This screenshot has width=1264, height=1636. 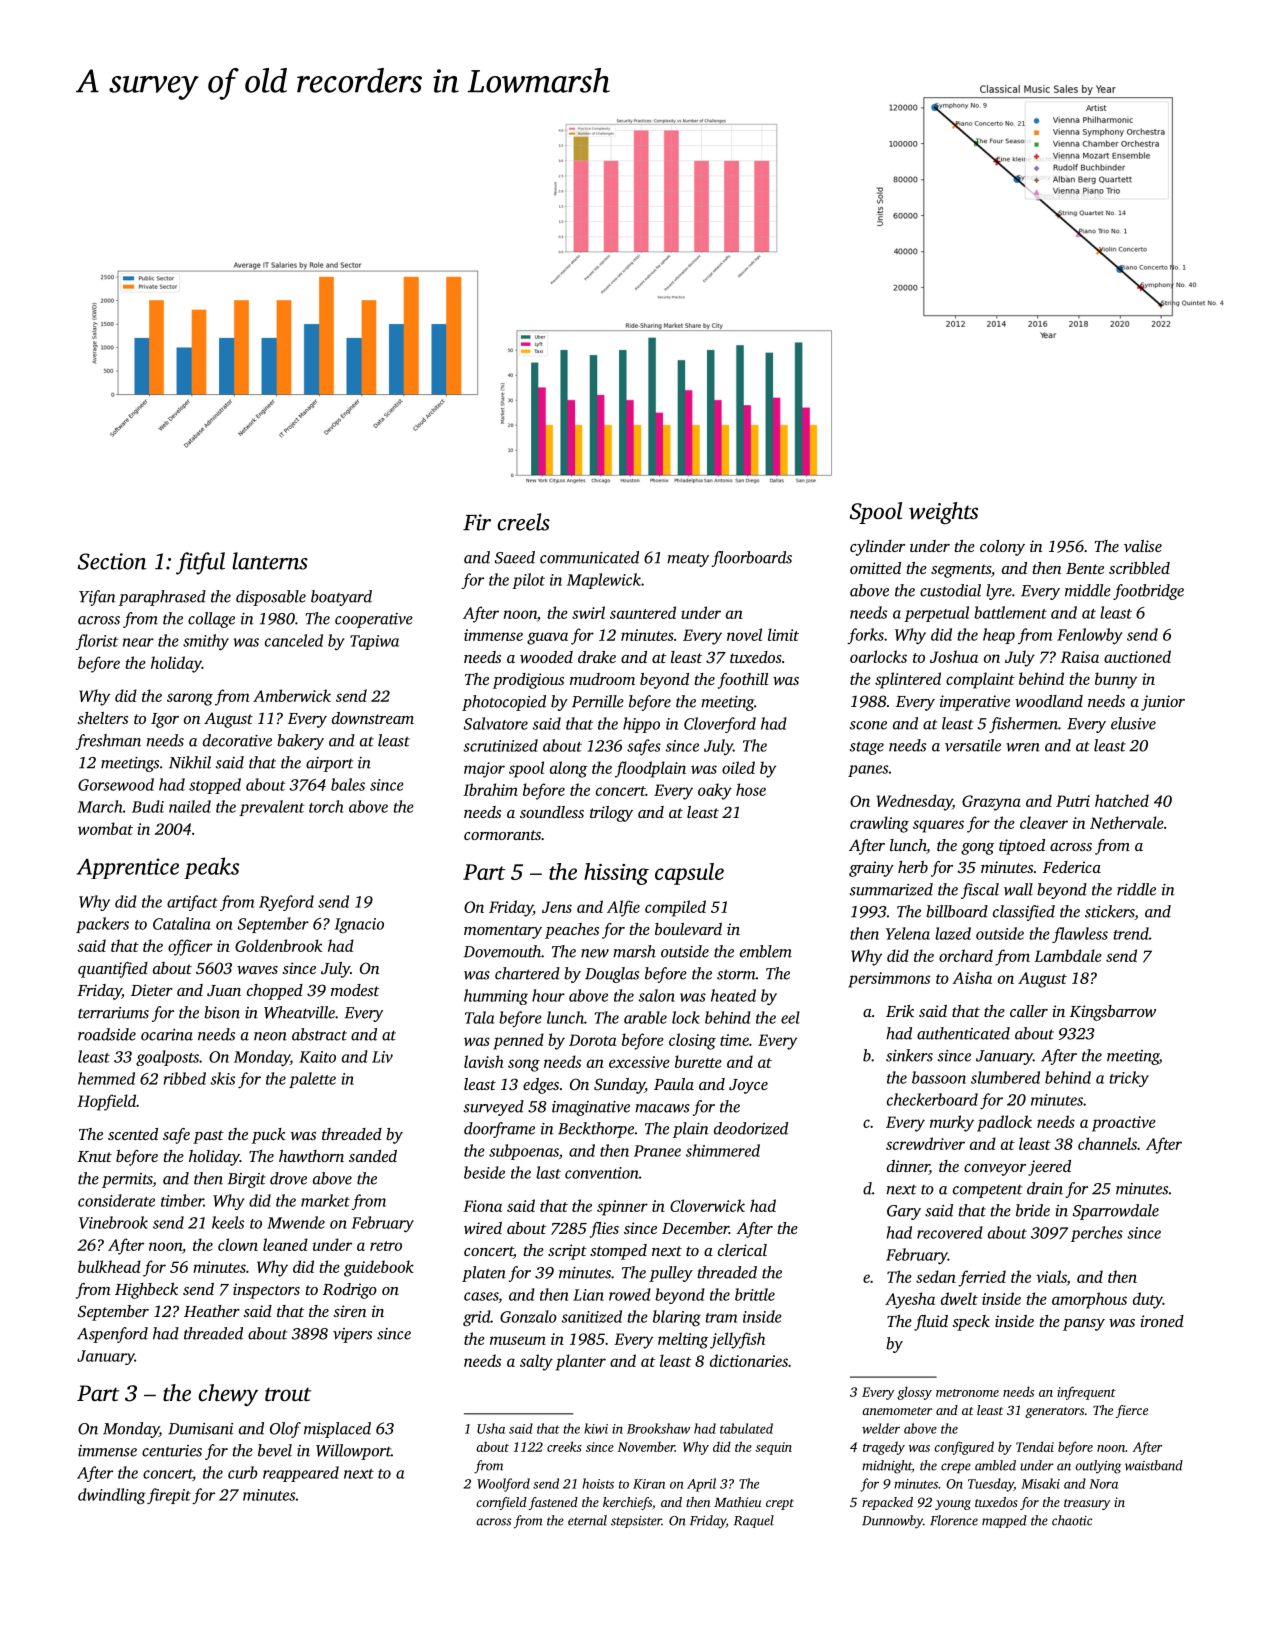 I want to click on Erik, so click(x=900, y=1011).
